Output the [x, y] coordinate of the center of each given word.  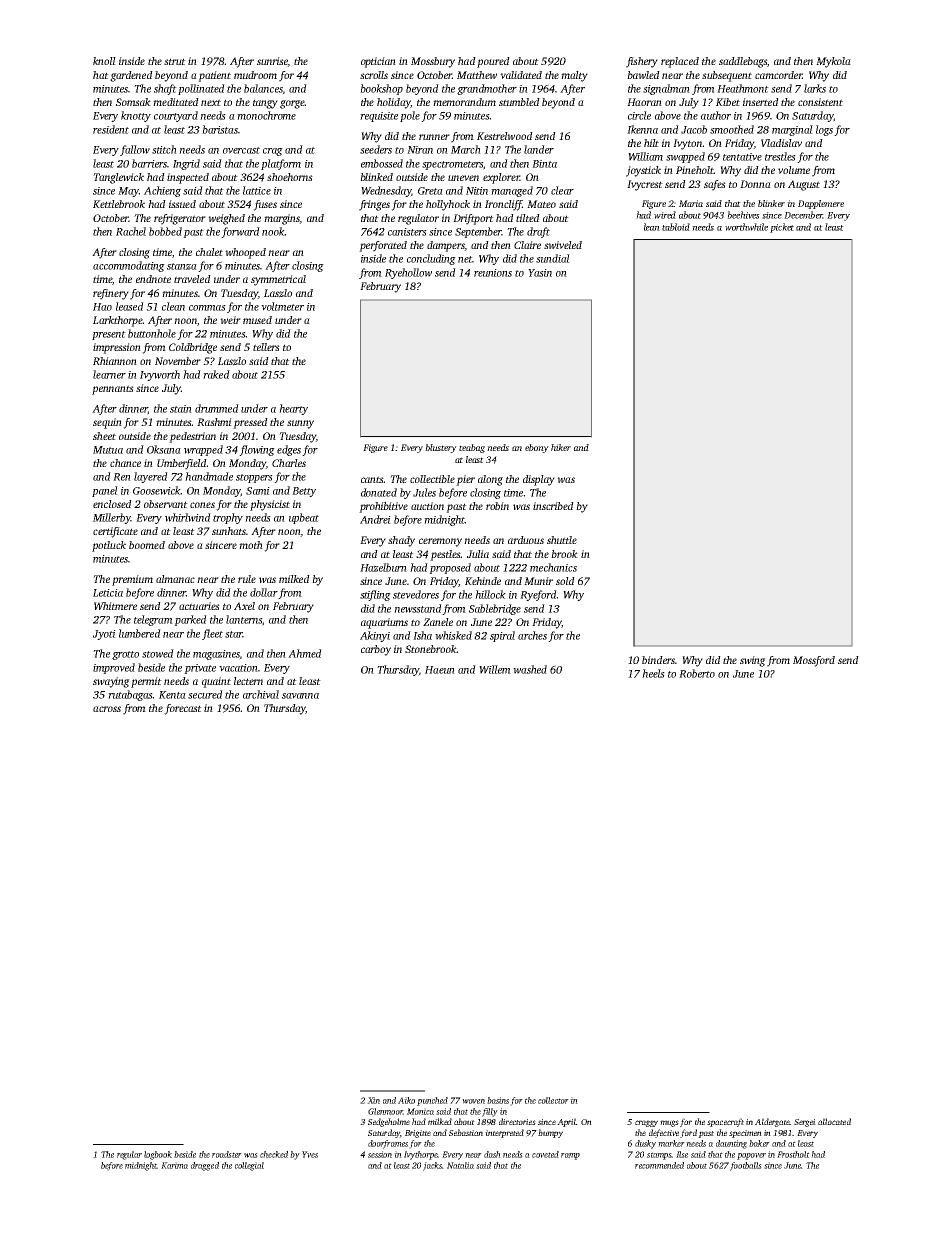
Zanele [438, 622]
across [107, 709]
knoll [104, 61]
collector [553, 1100]
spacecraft [725, 1122]
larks [815, 88]
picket [782, 228]
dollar [264, 592]
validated [521, 75]
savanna [300, 696]
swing [753, 661]
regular [129, 1155]
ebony [537, 448]
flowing [257, 450]
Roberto [697, 673]
